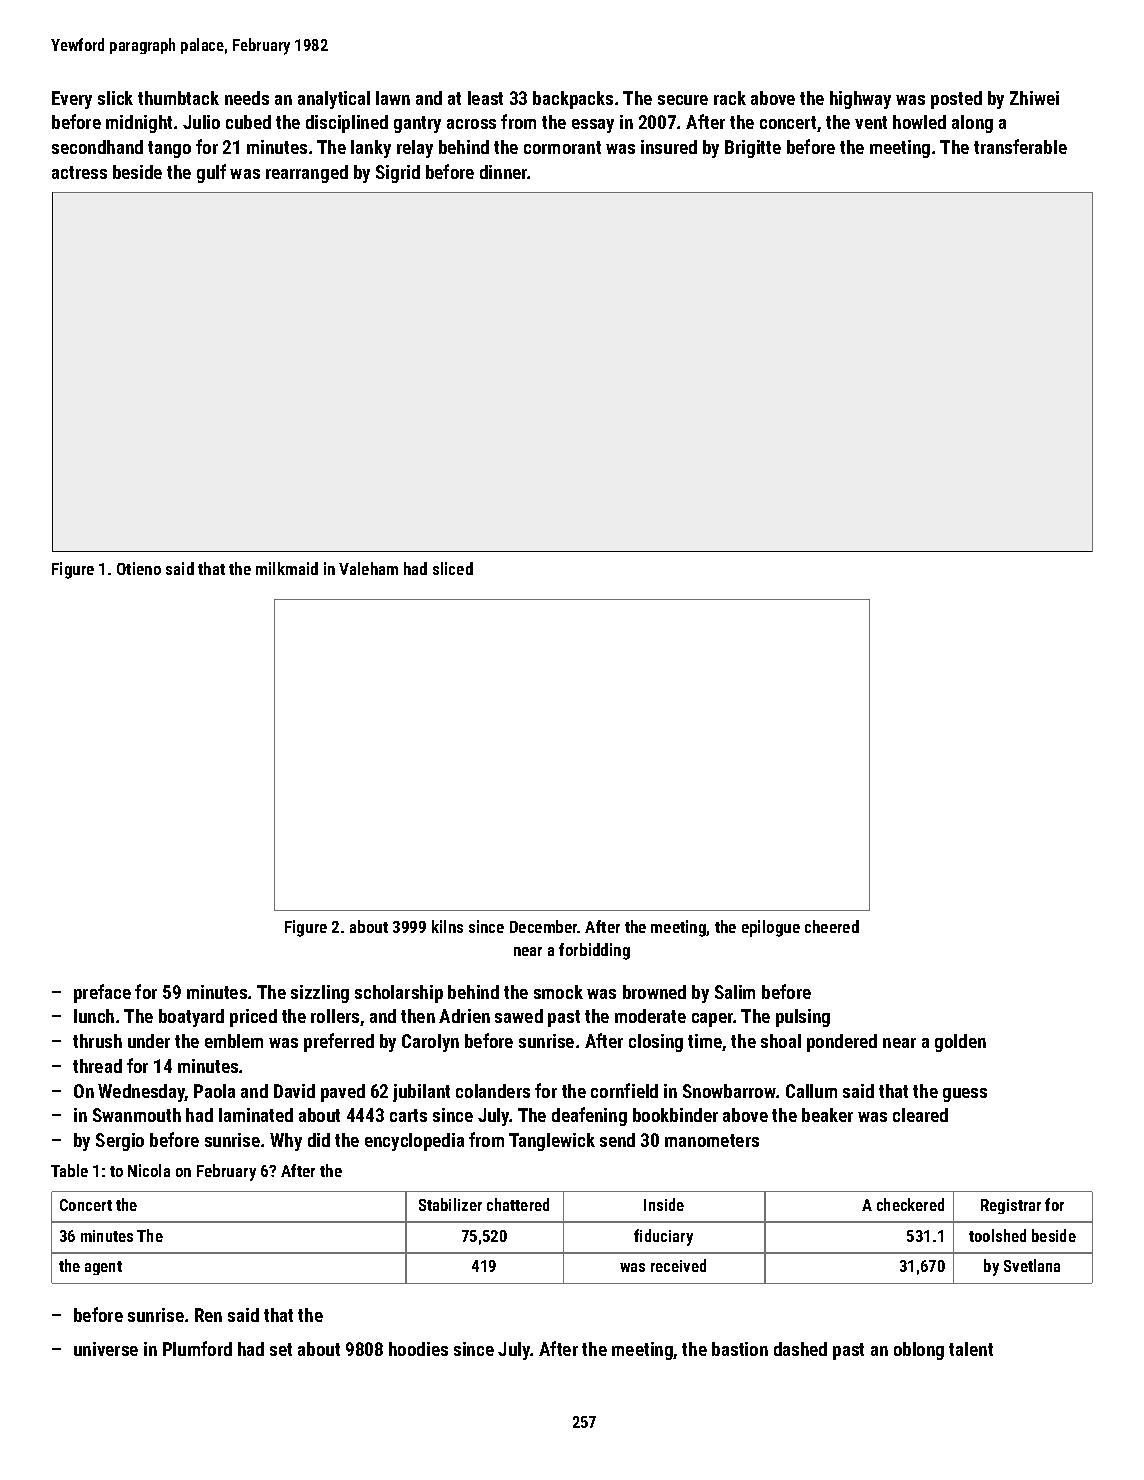 The image size is (1144, 1480). I want to click on dinner, so click(504, 172).
